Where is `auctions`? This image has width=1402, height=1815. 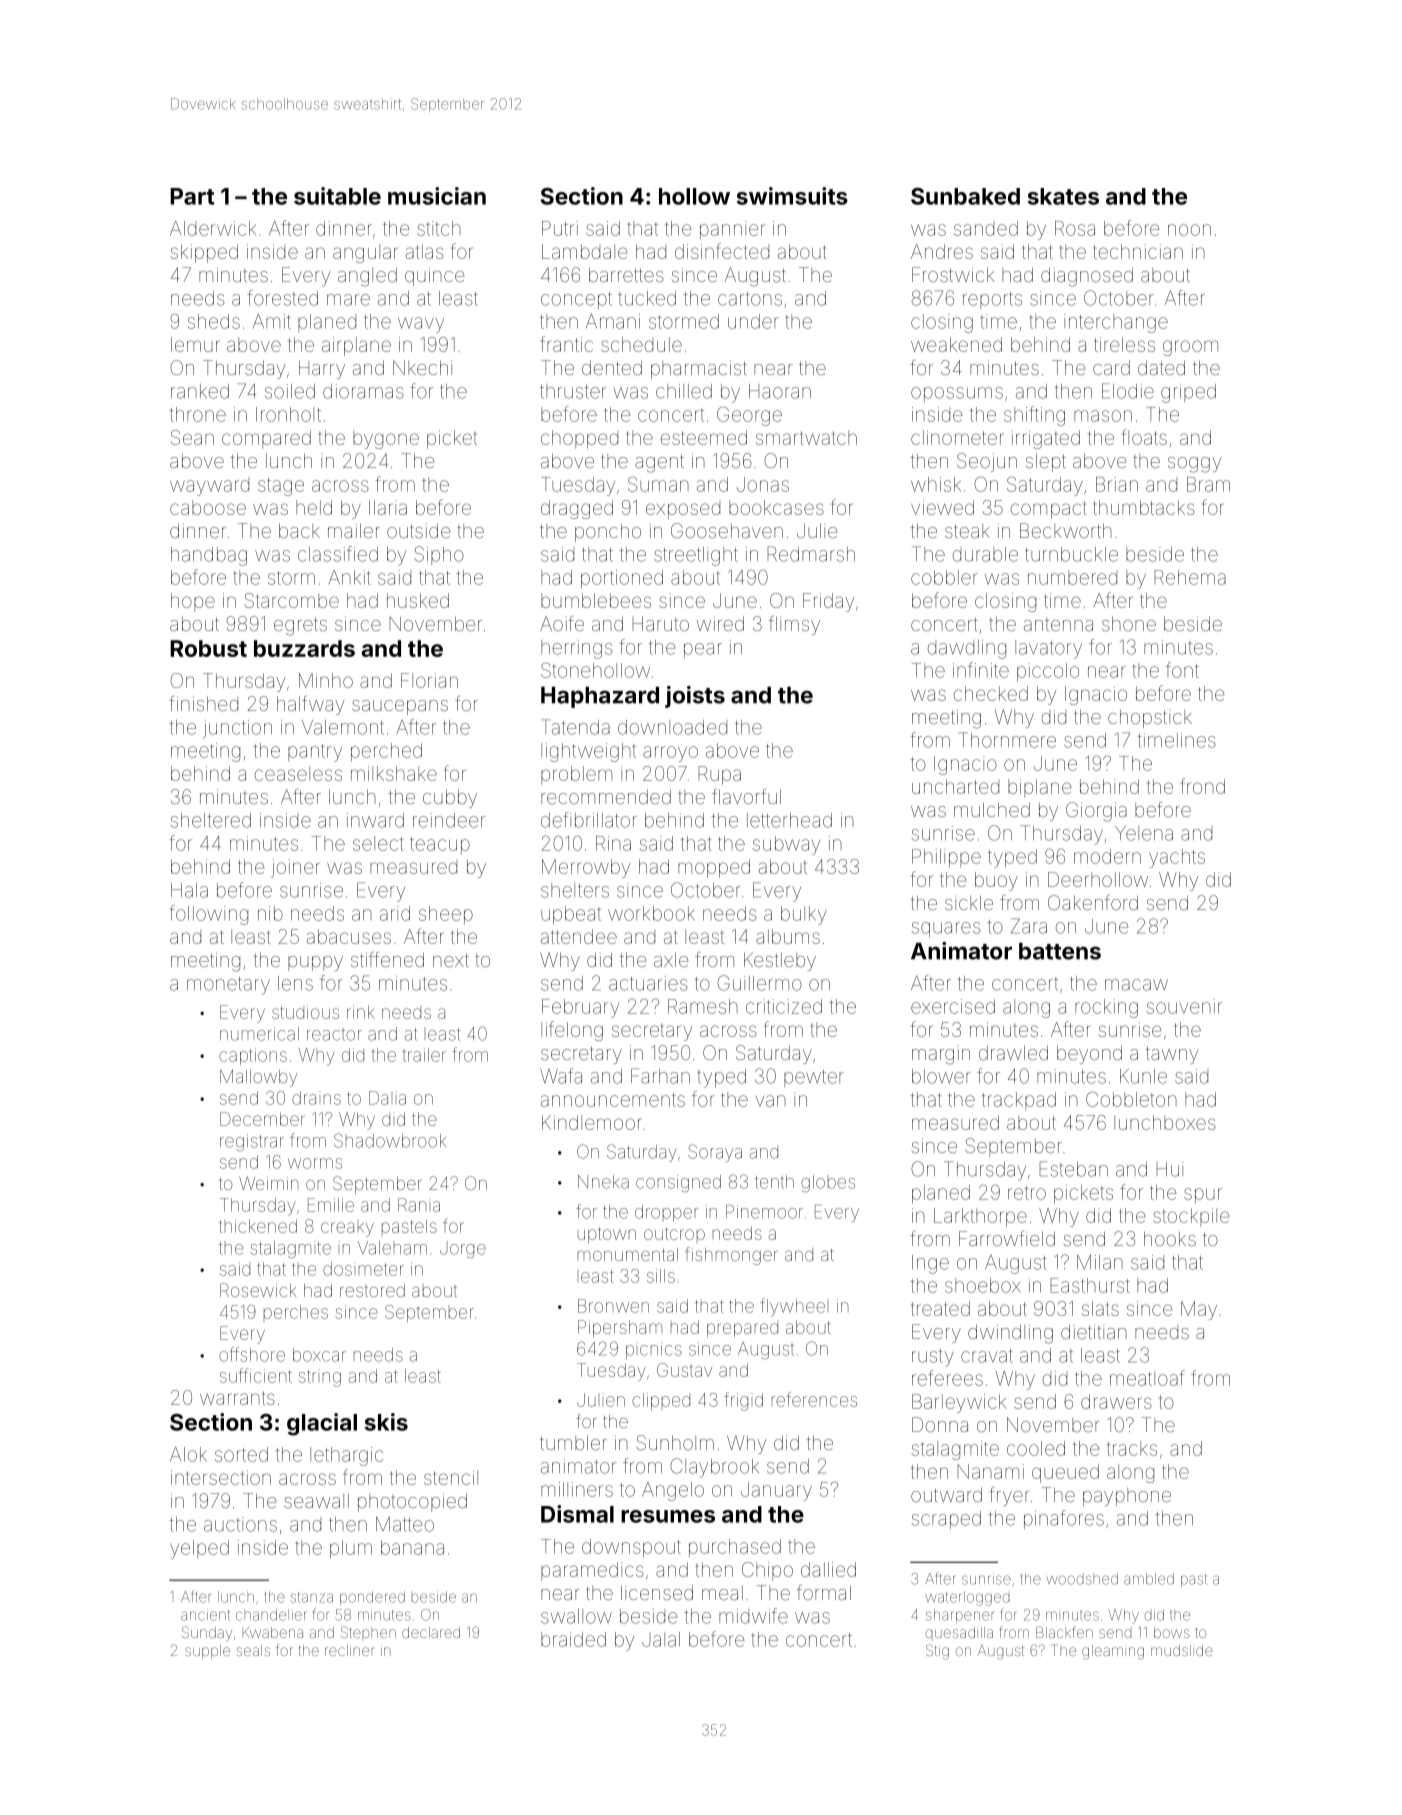 auctions is located at coordinates (240, 1524).
